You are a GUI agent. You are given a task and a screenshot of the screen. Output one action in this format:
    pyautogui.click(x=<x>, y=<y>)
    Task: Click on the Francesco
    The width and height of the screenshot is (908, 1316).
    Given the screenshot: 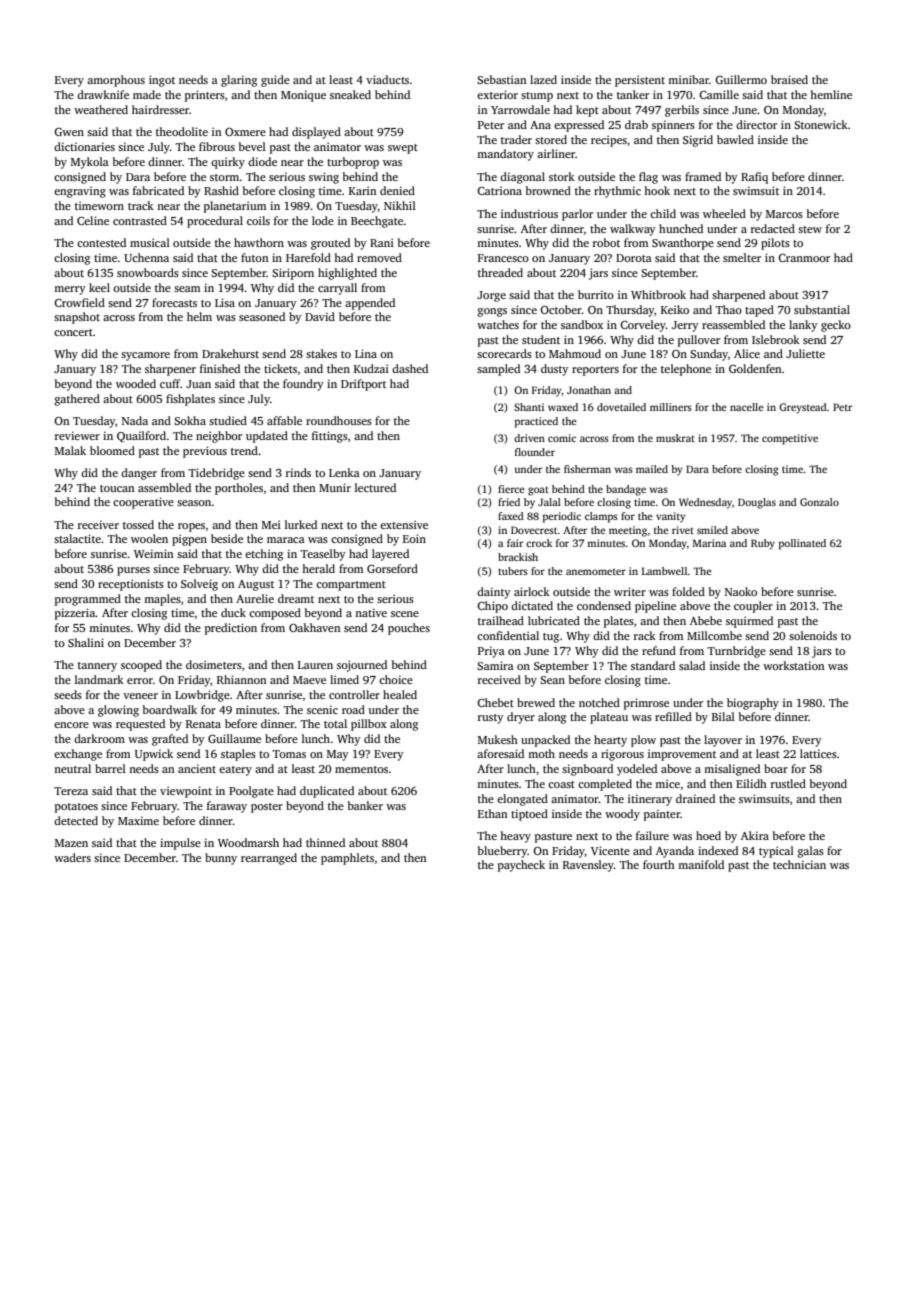 What is the action you would take?
    pyautogui.click(x=503, y=258)
